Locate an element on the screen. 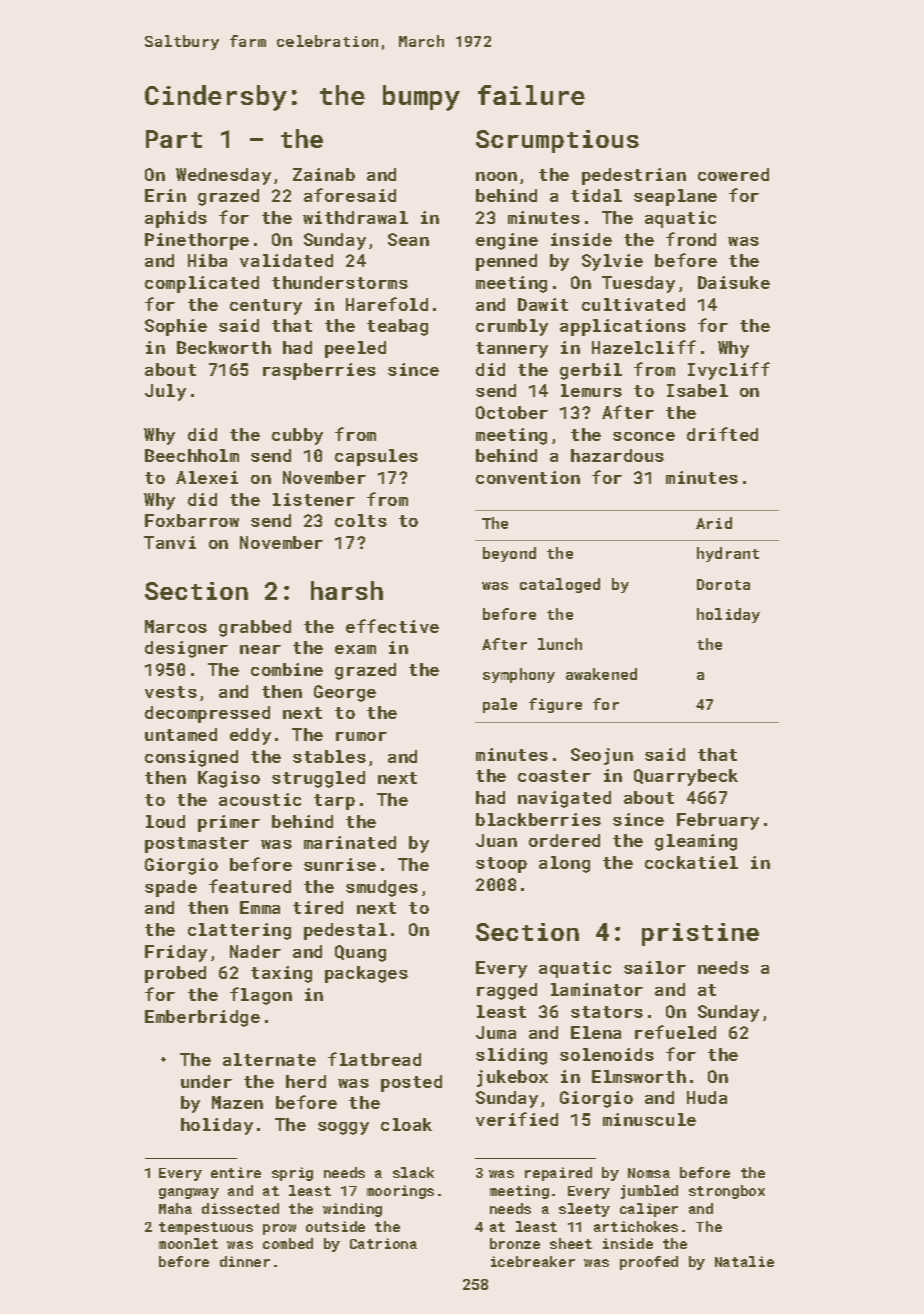 This screenshot has width=924, height=1314. entire is located at coordinates (236, 1172).
